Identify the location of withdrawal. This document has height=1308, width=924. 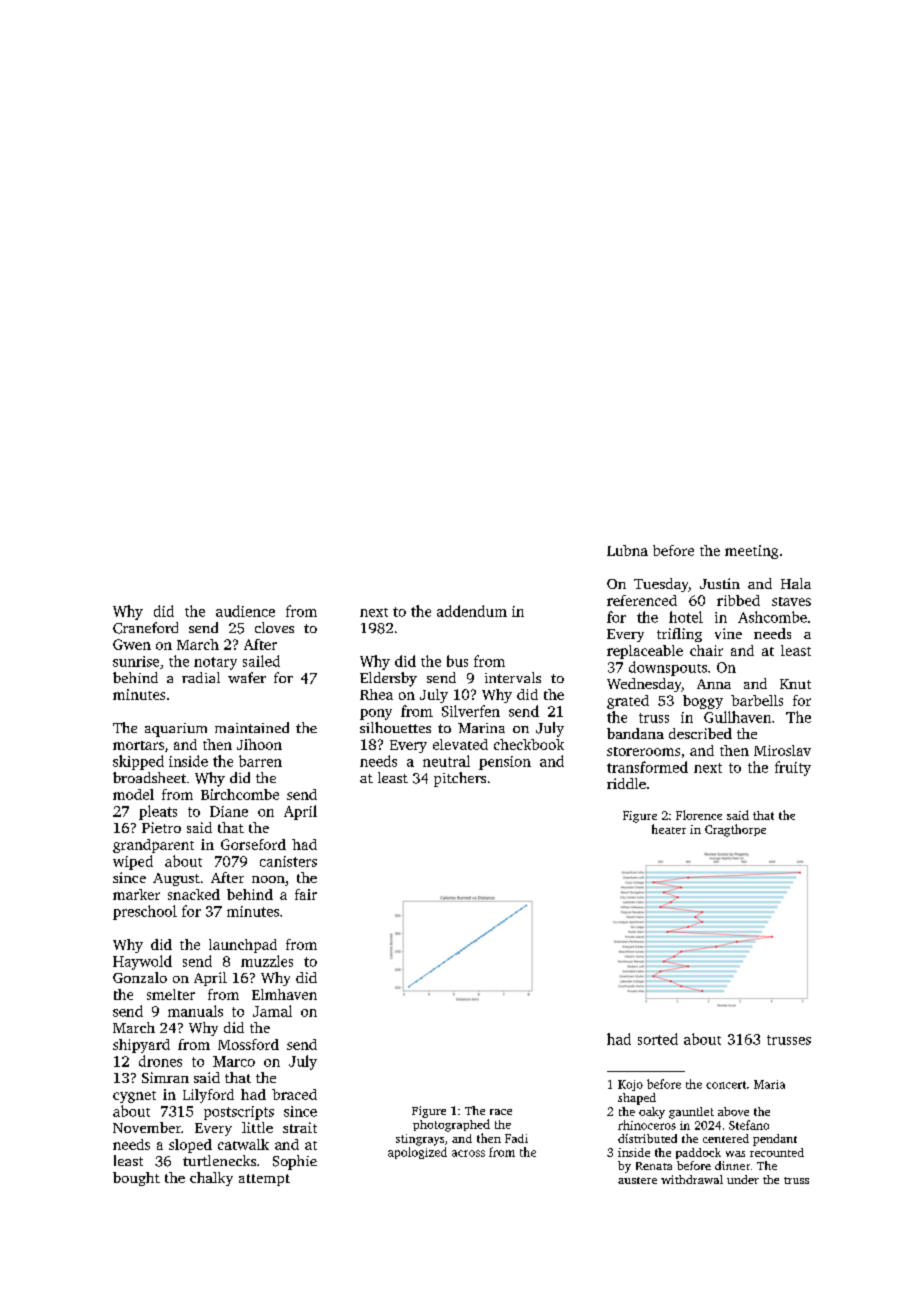
(692, 1179).
